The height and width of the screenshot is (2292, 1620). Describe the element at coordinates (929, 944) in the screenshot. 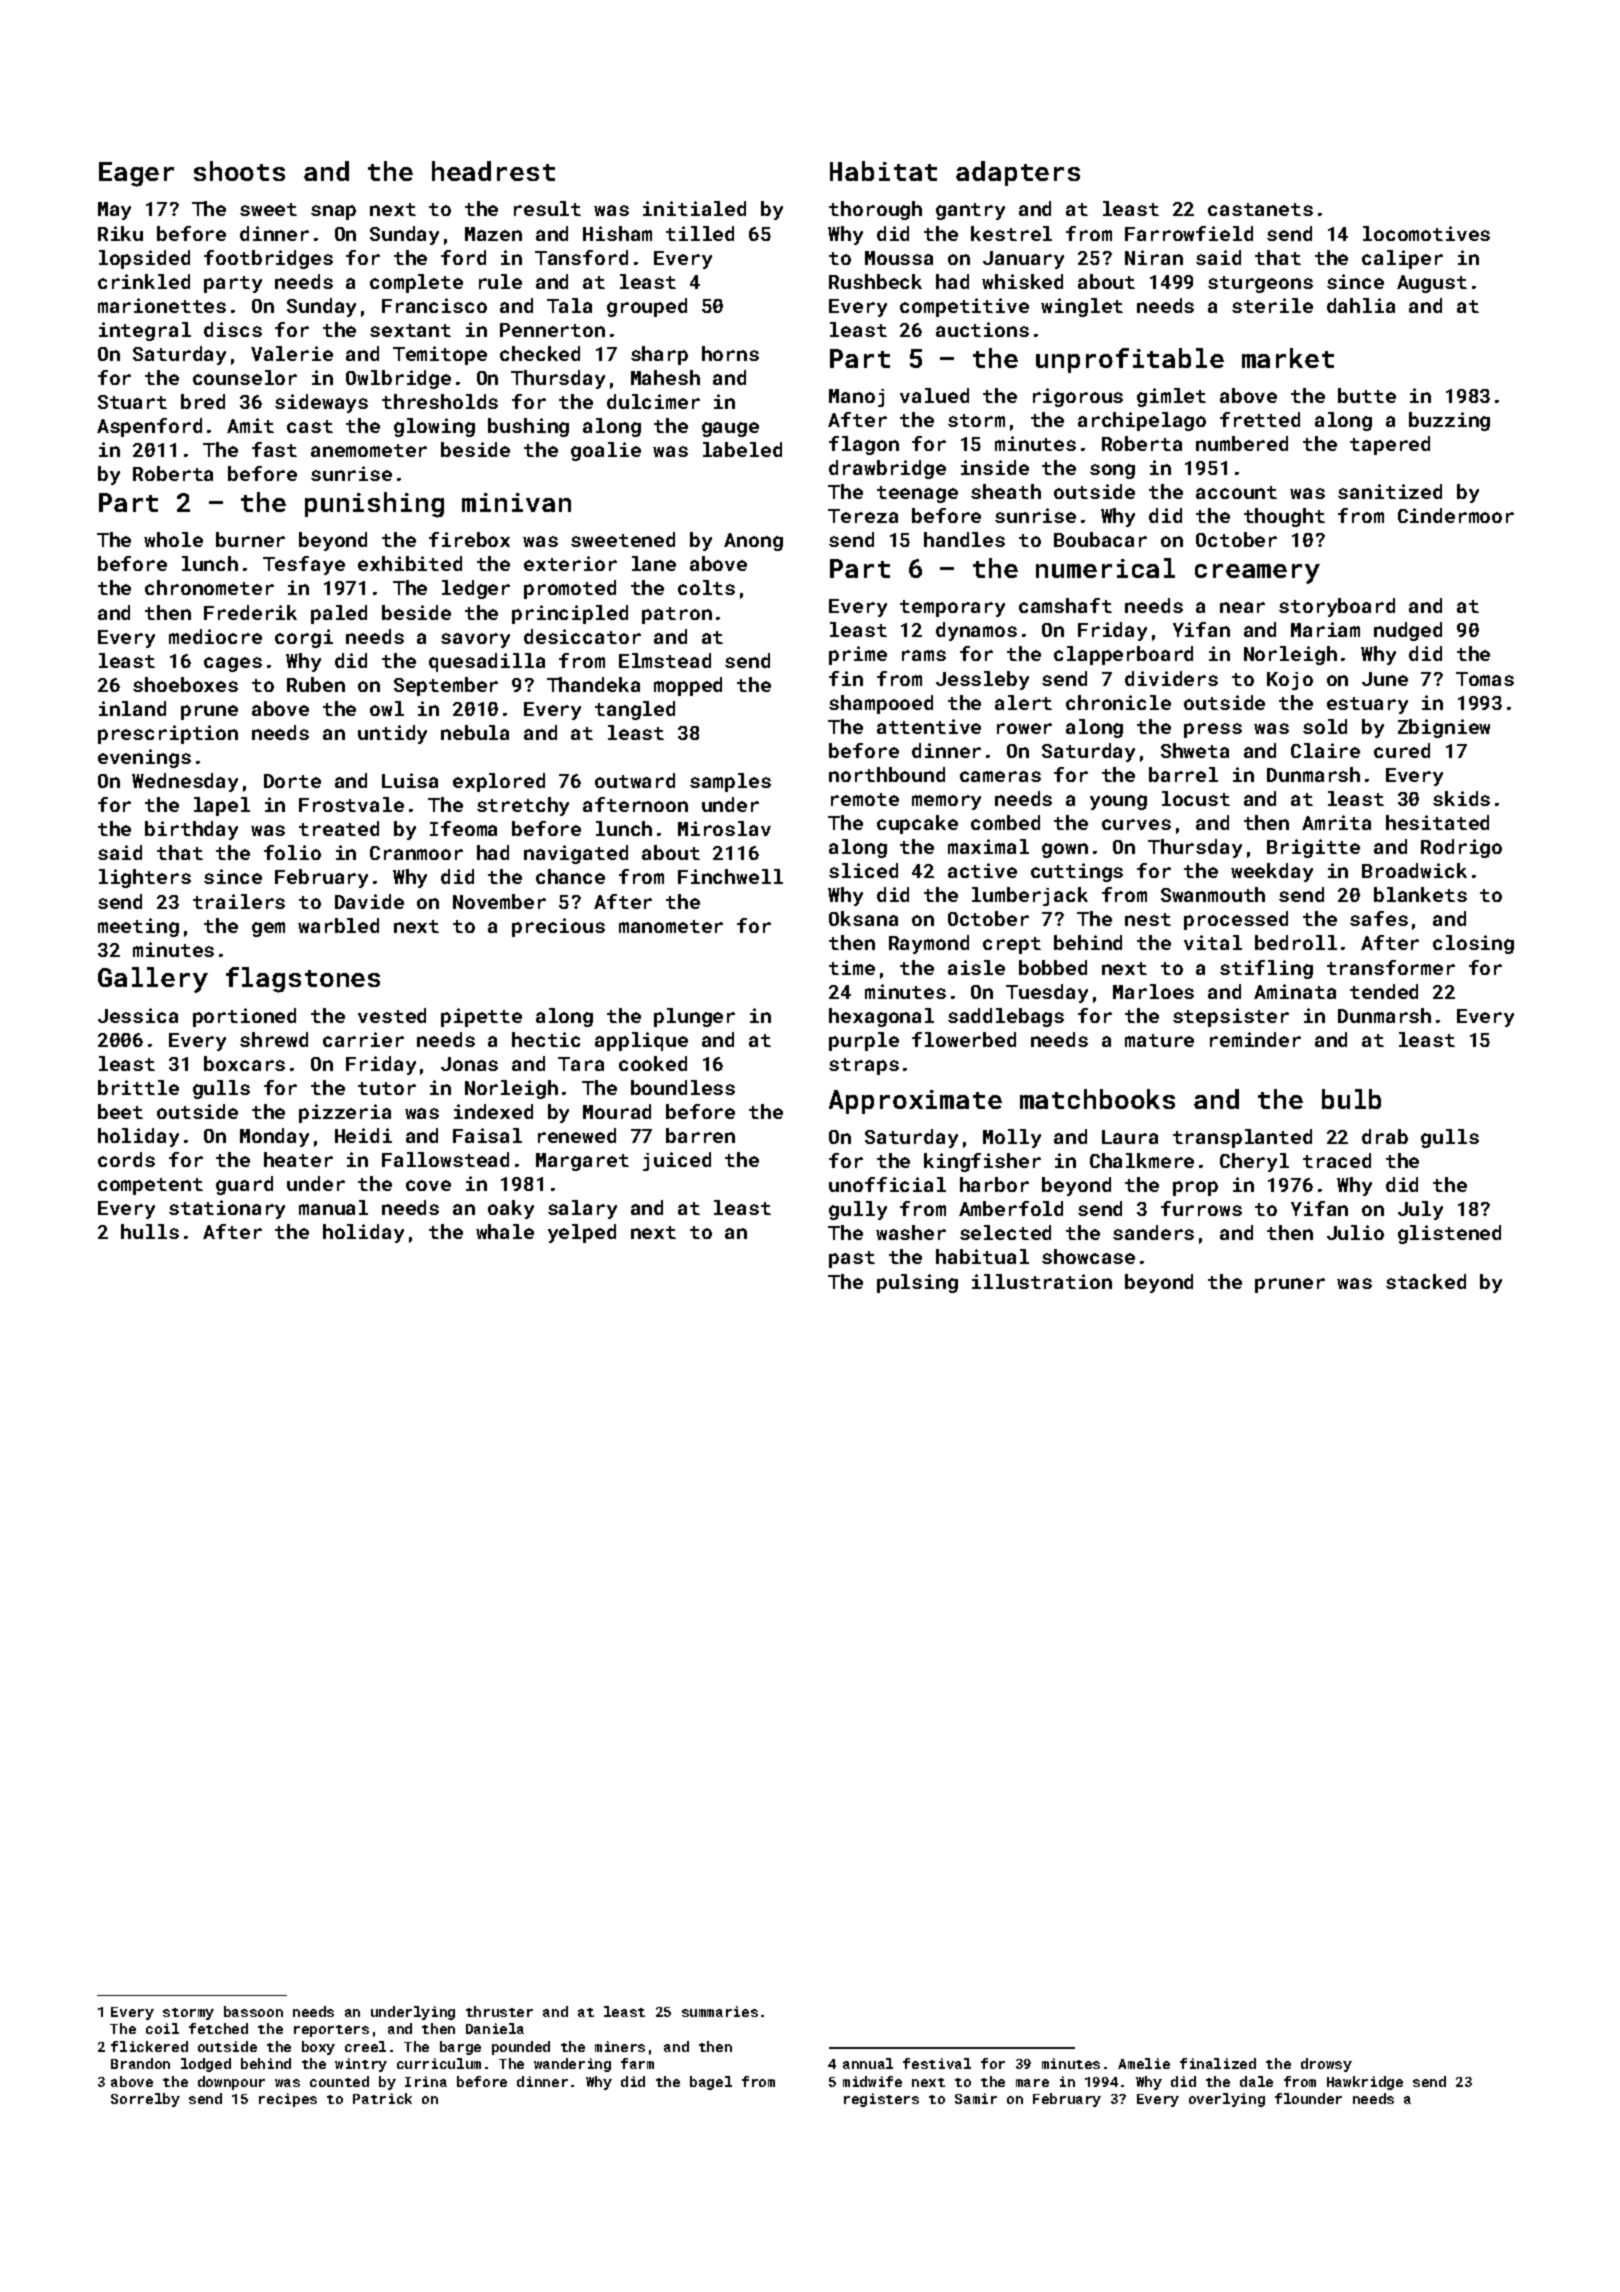

I see `Raymond` at that location.
